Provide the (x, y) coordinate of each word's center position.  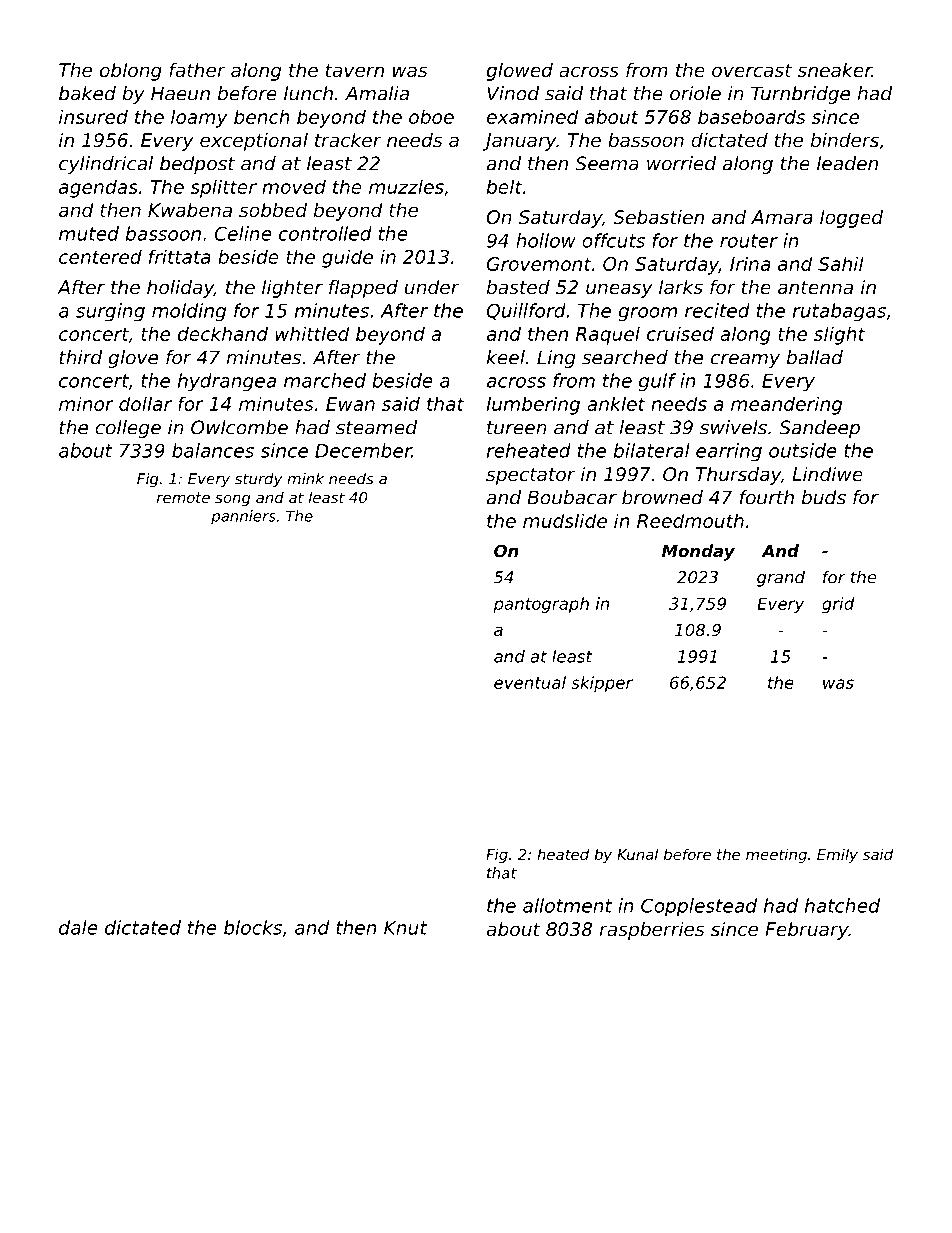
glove (133, 359)
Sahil (841, 263)
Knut (405, 928)
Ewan (350, 404)
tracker (348, 140)
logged (851, 219)
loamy (199, 118)
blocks (253, 927)
